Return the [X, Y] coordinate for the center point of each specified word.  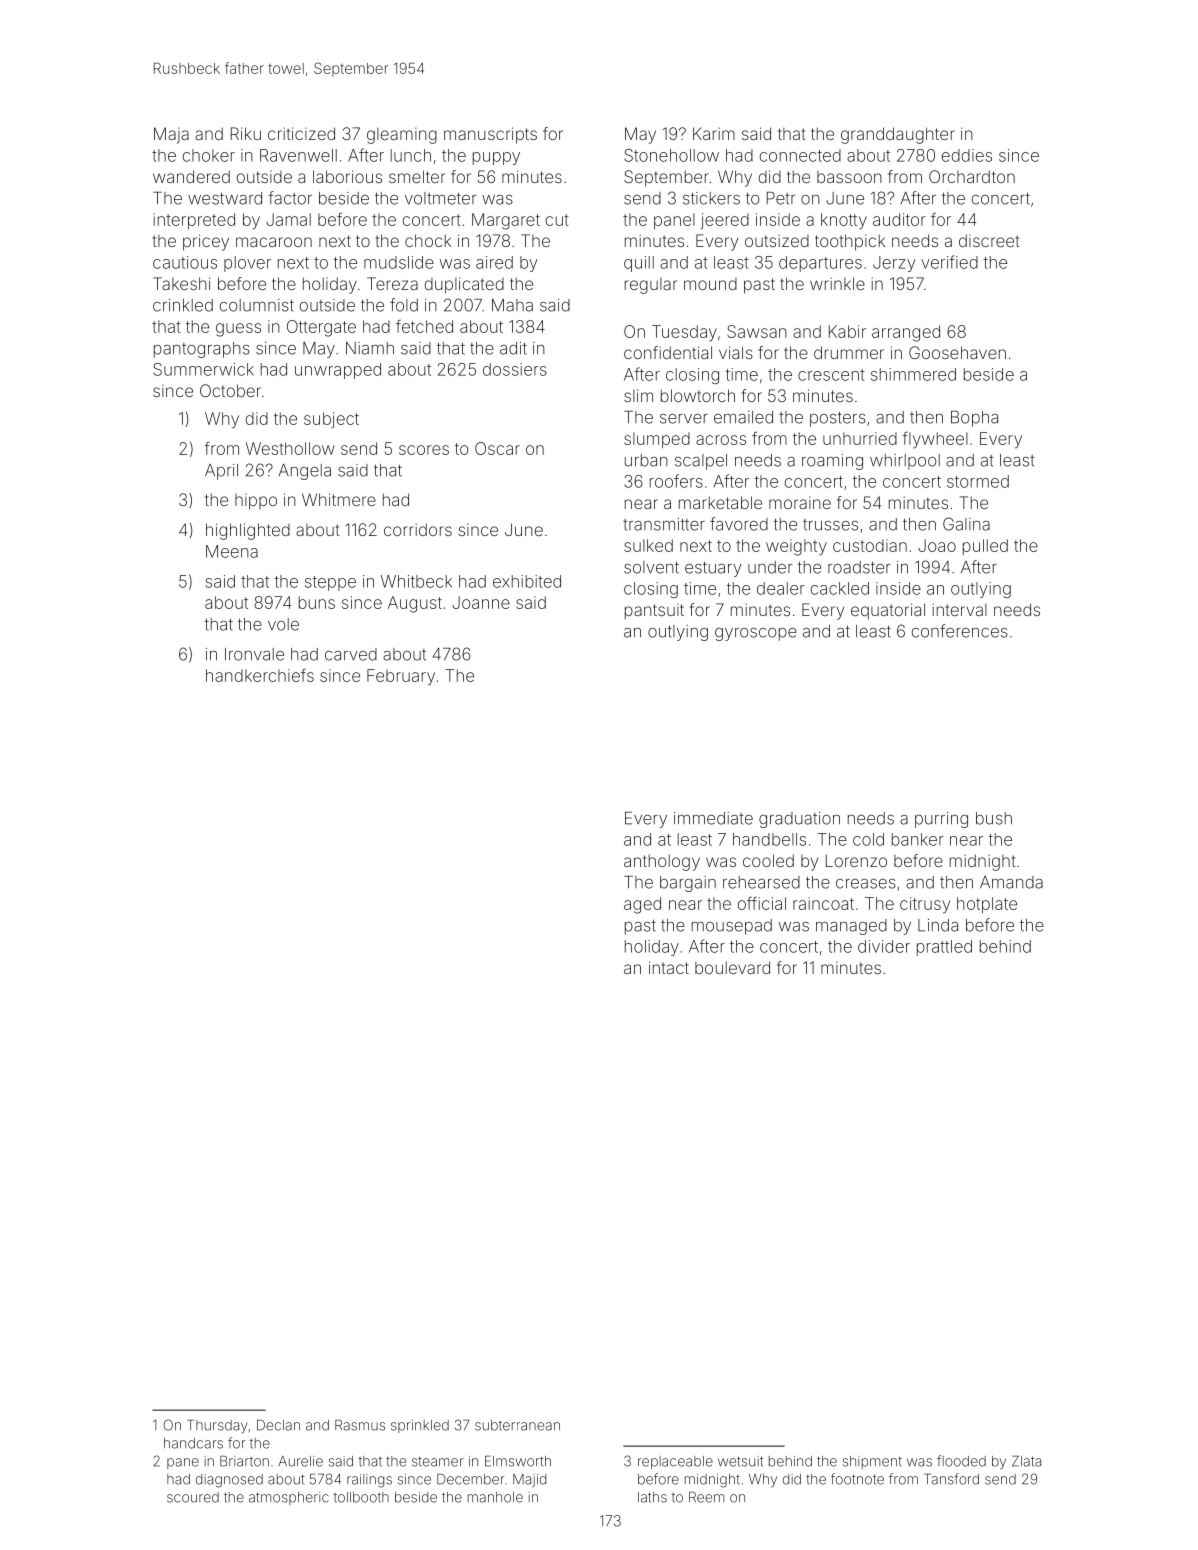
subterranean [517, 1425]
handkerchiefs [260, 675]
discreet [989, 240]
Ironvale [254, 654]
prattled [944, 948]
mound [710, 284]
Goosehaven [957, 352]
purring [941, 820]
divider [884, 946]
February [401, 677]
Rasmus [360, 1425]
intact [669, 967]
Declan [278, 1425]
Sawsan [757, 331]
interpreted [194, 221]
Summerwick [203, 369]
